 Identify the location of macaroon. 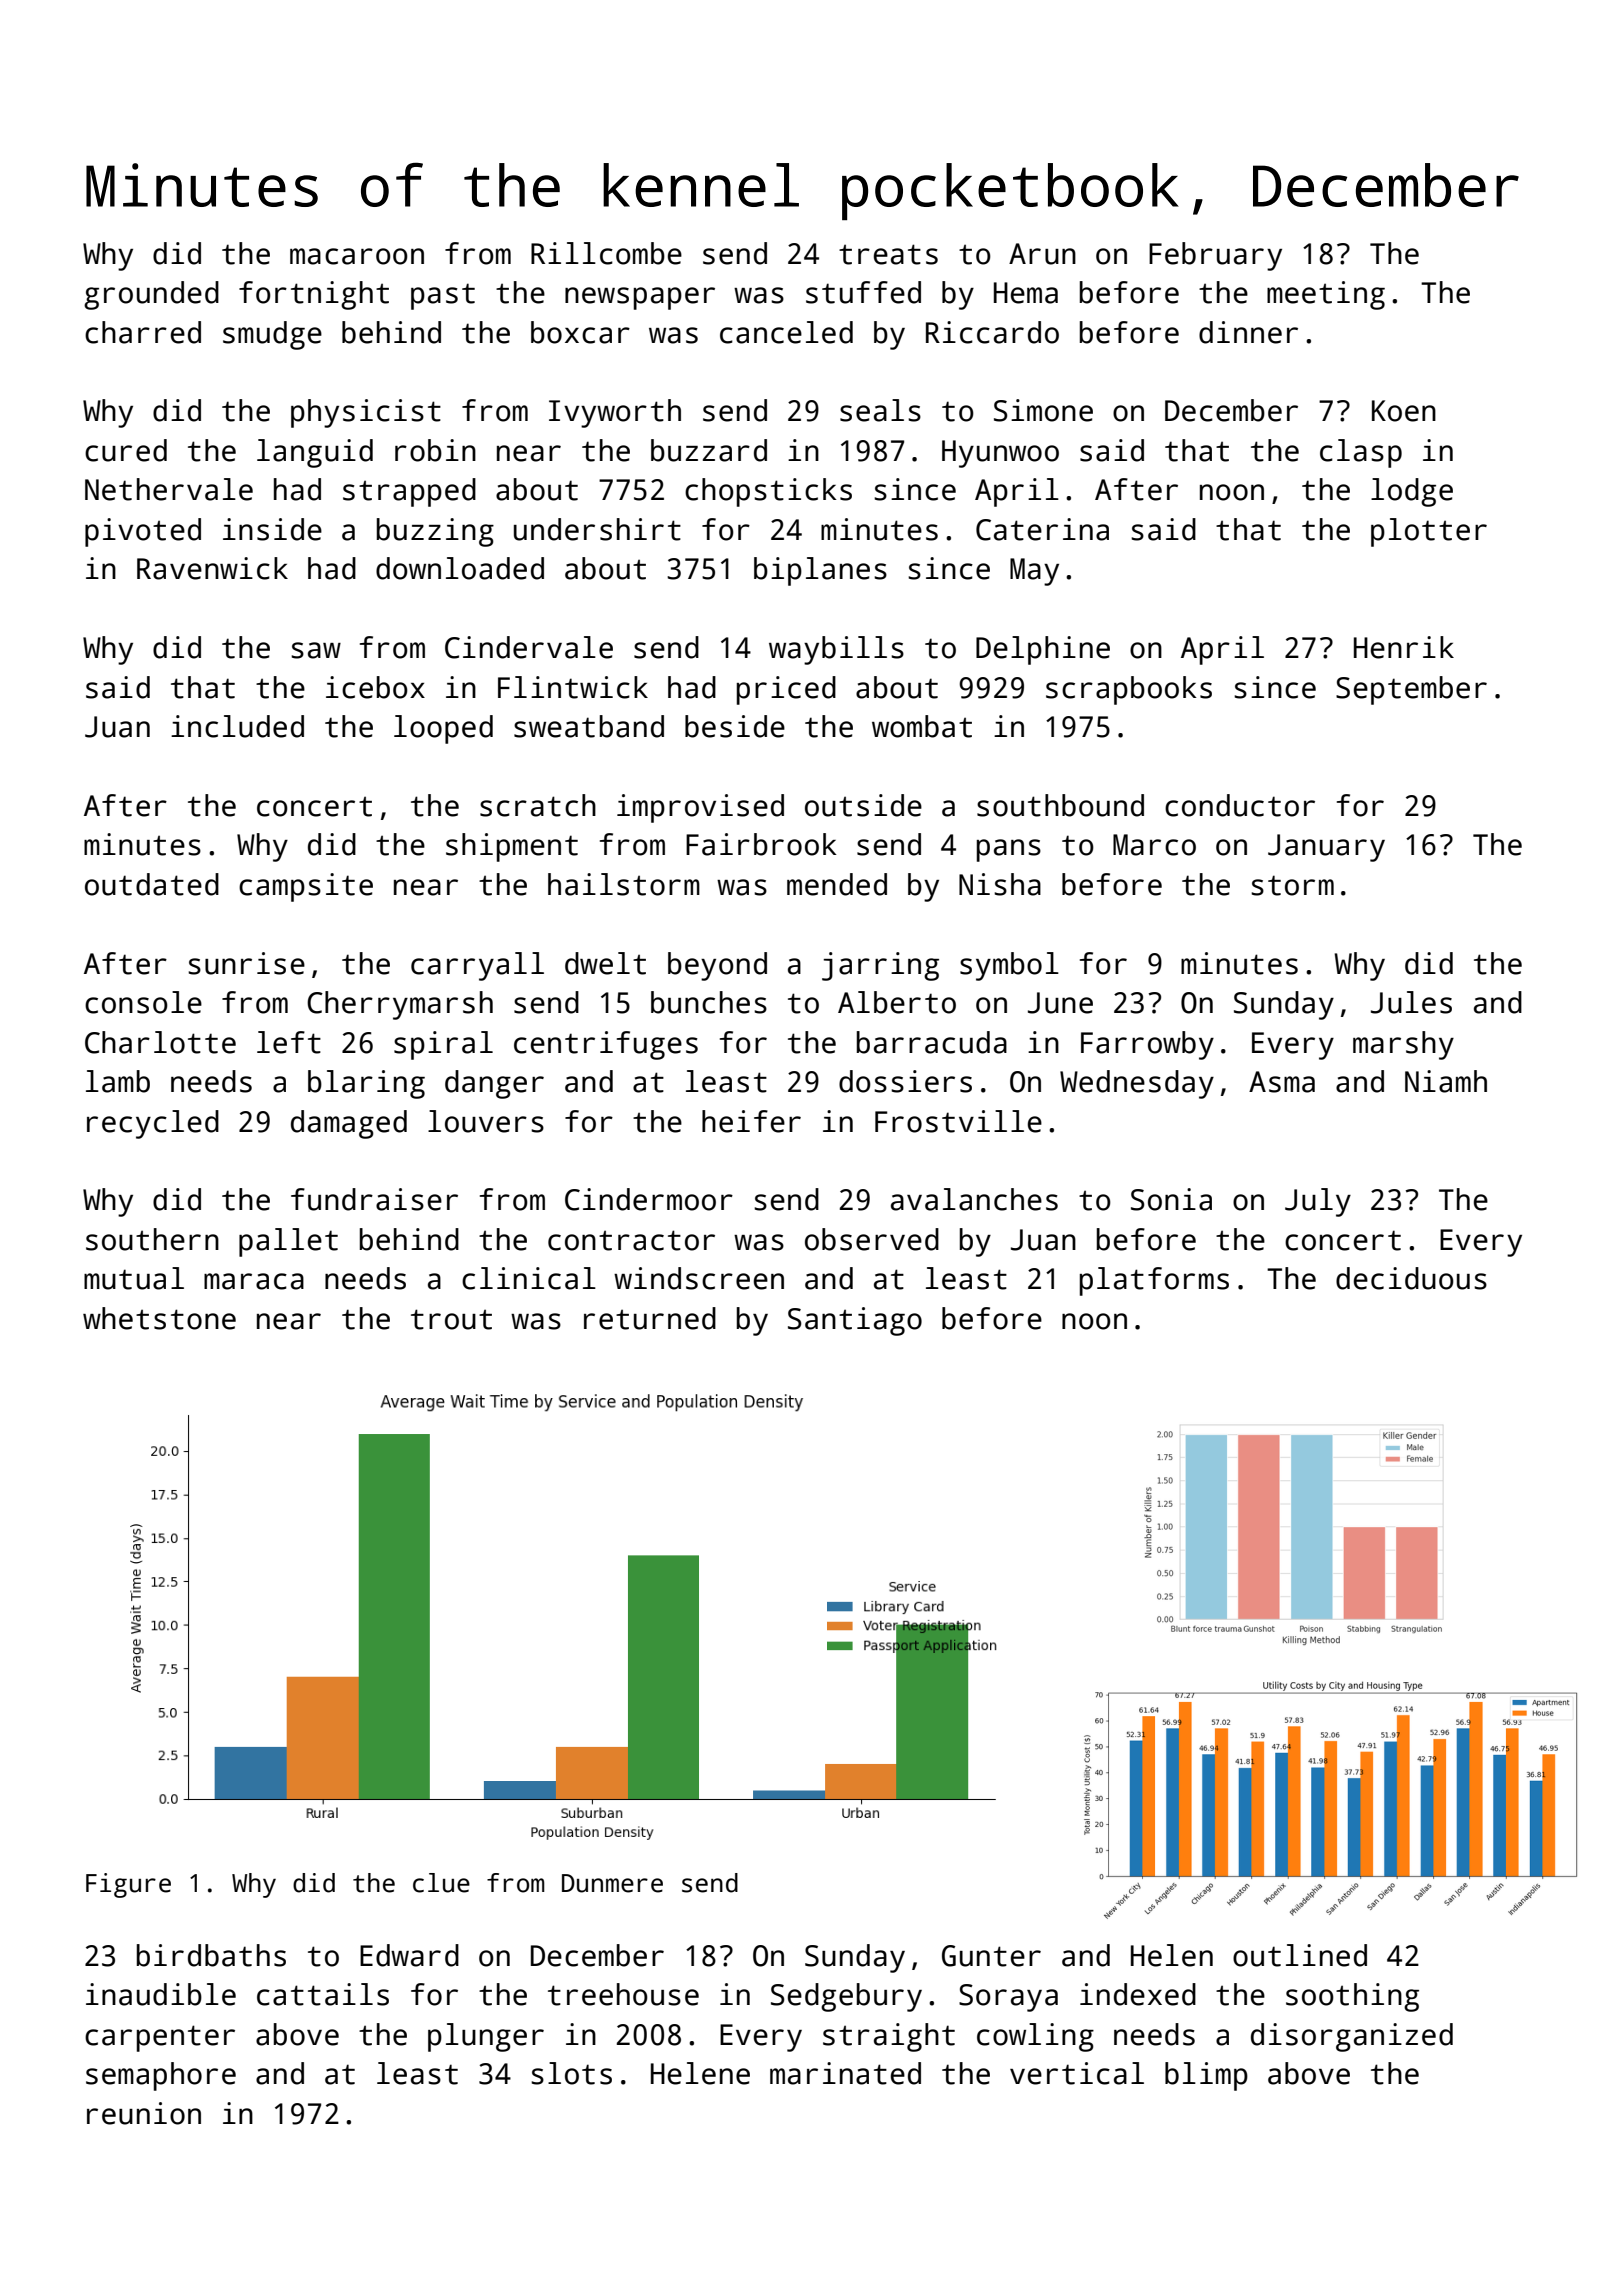
(357, 256).
